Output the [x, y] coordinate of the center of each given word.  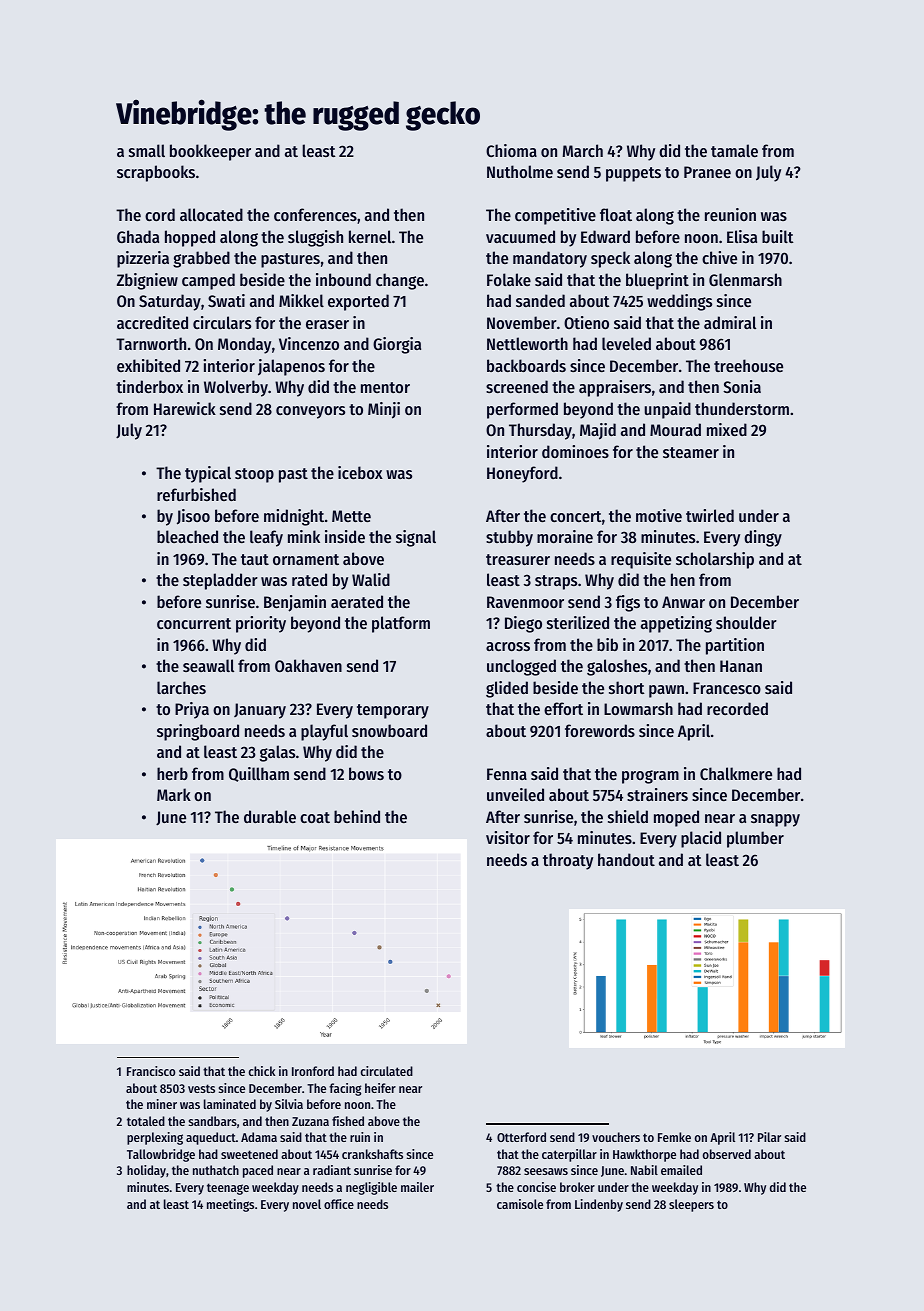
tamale [734, 150]
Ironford [313, 1071]
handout [626, 859]
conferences [315, 214]
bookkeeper [210, 152]
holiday [146, 1171]
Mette [351, 516]
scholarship [715, 560]
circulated [387, 1071]
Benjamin [295, 603]
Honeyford [522, 474]
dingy [763, 538]
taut [255, 559]
